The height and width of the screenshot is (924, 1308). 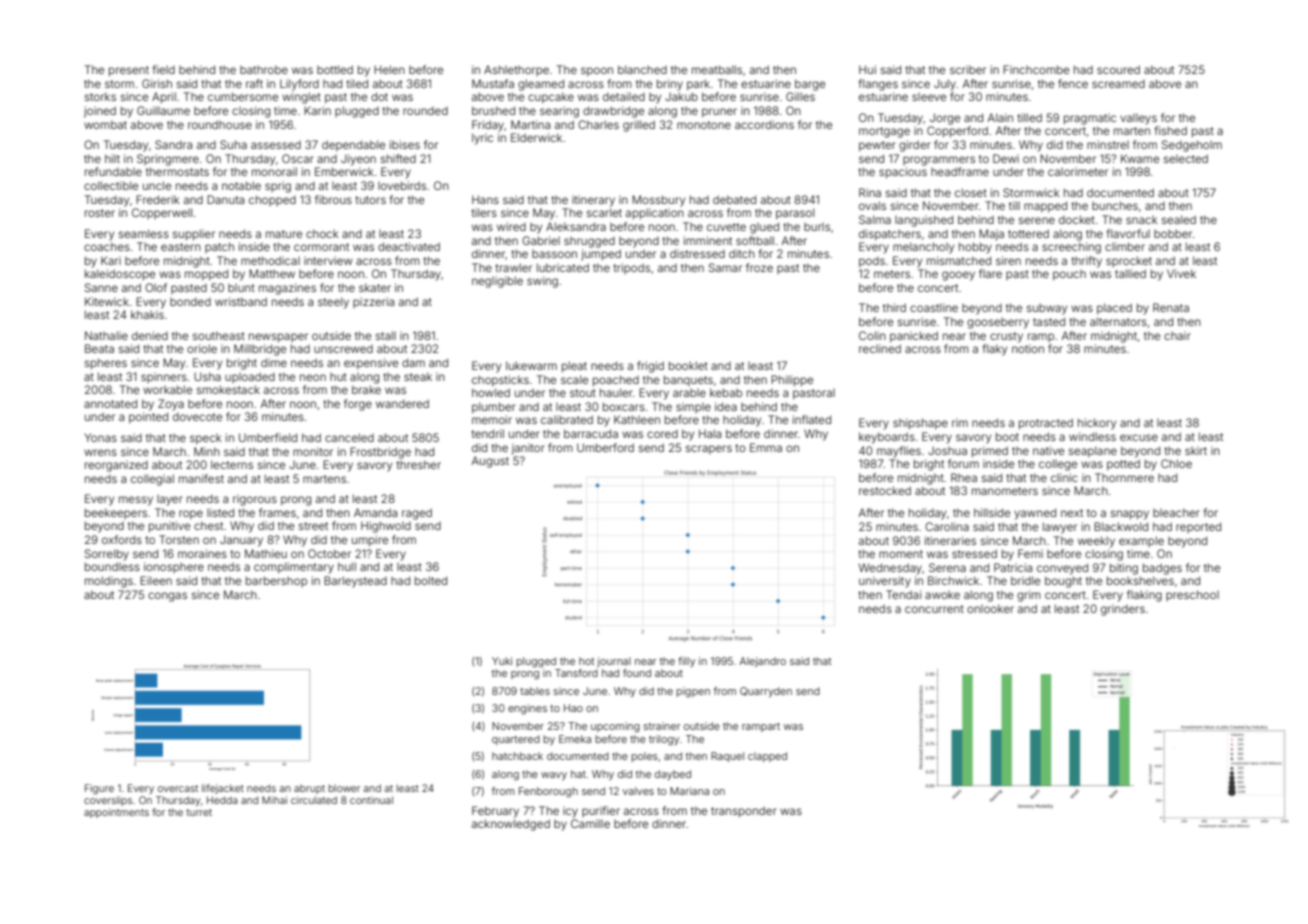 I want to click on barbershop, so click(x=276, y=581).
